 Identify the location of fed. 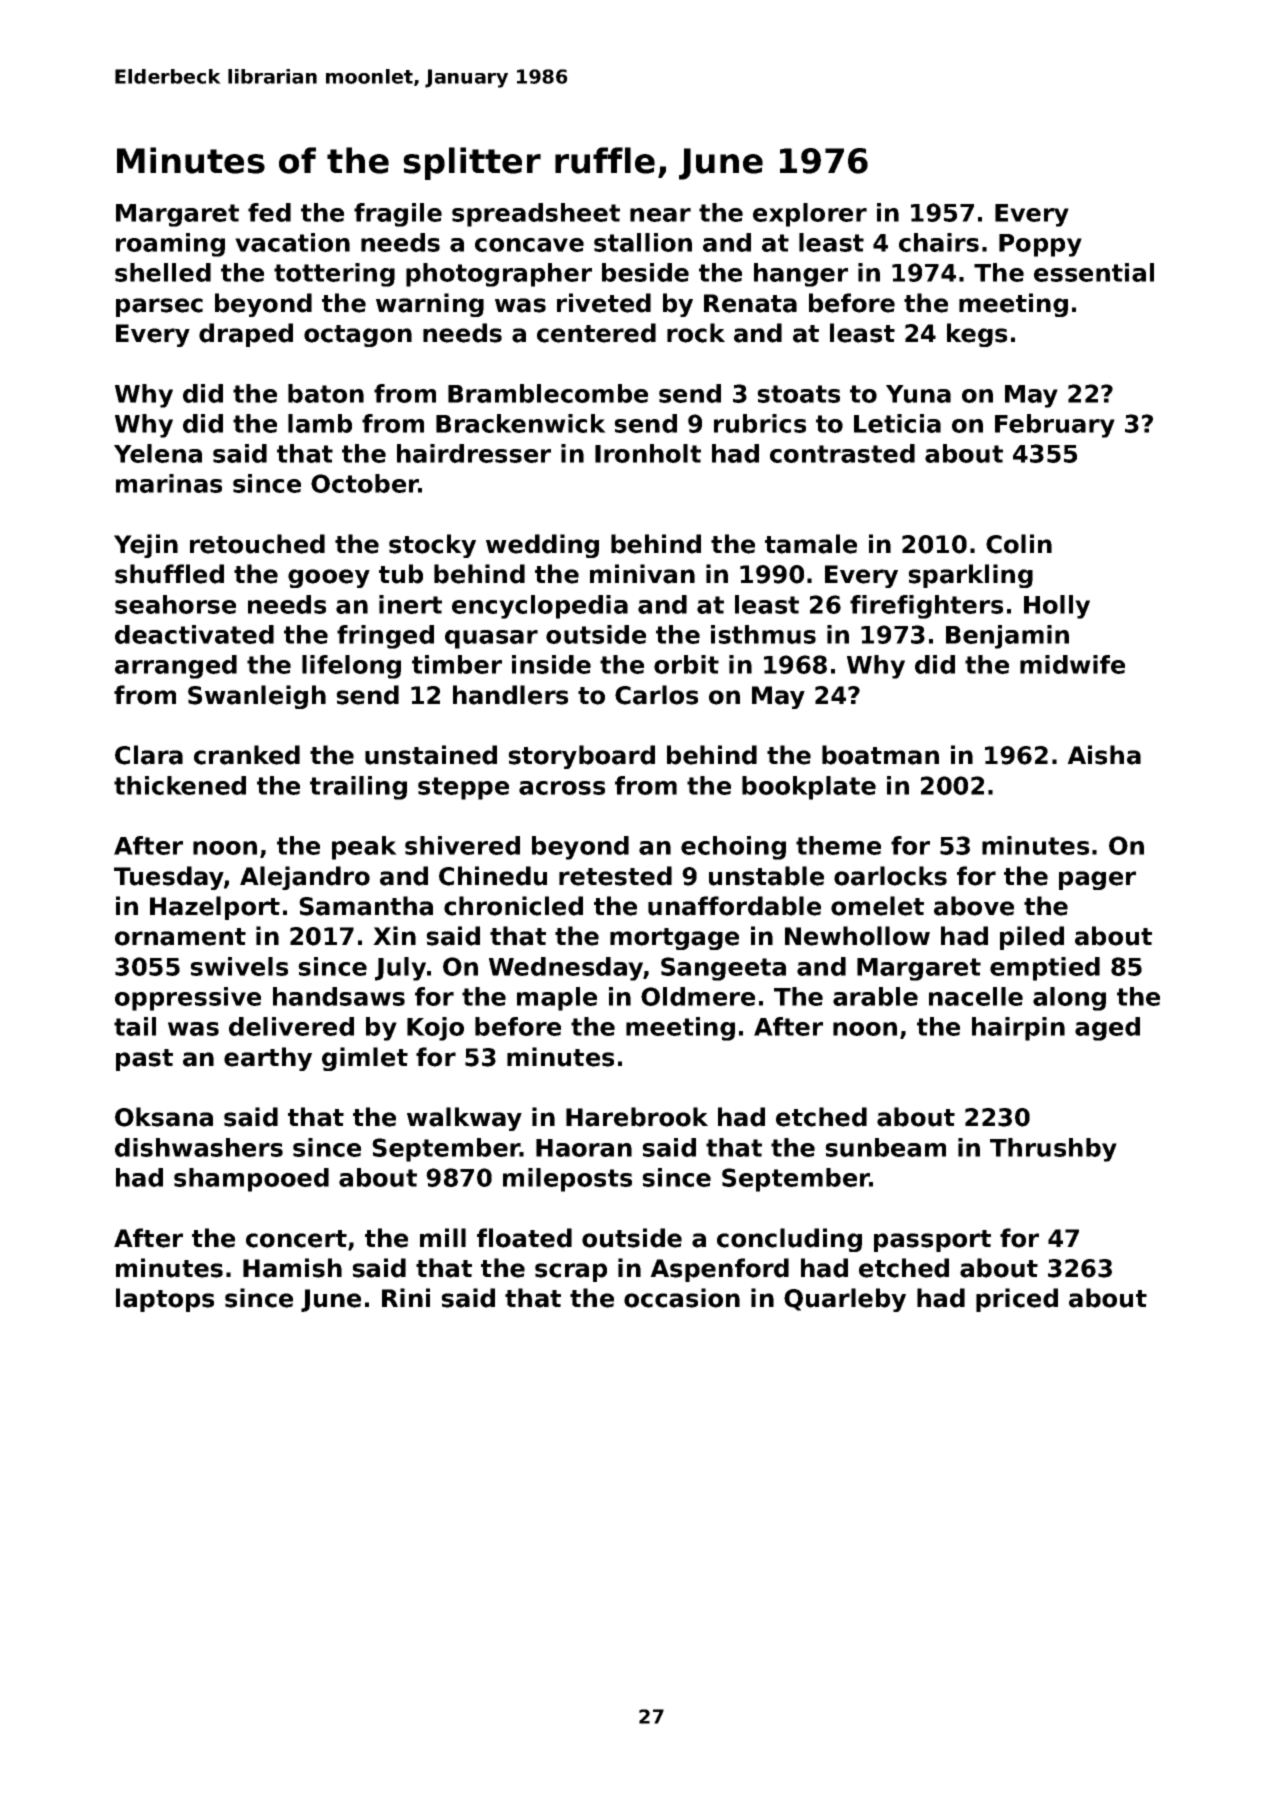
(269, 212).
